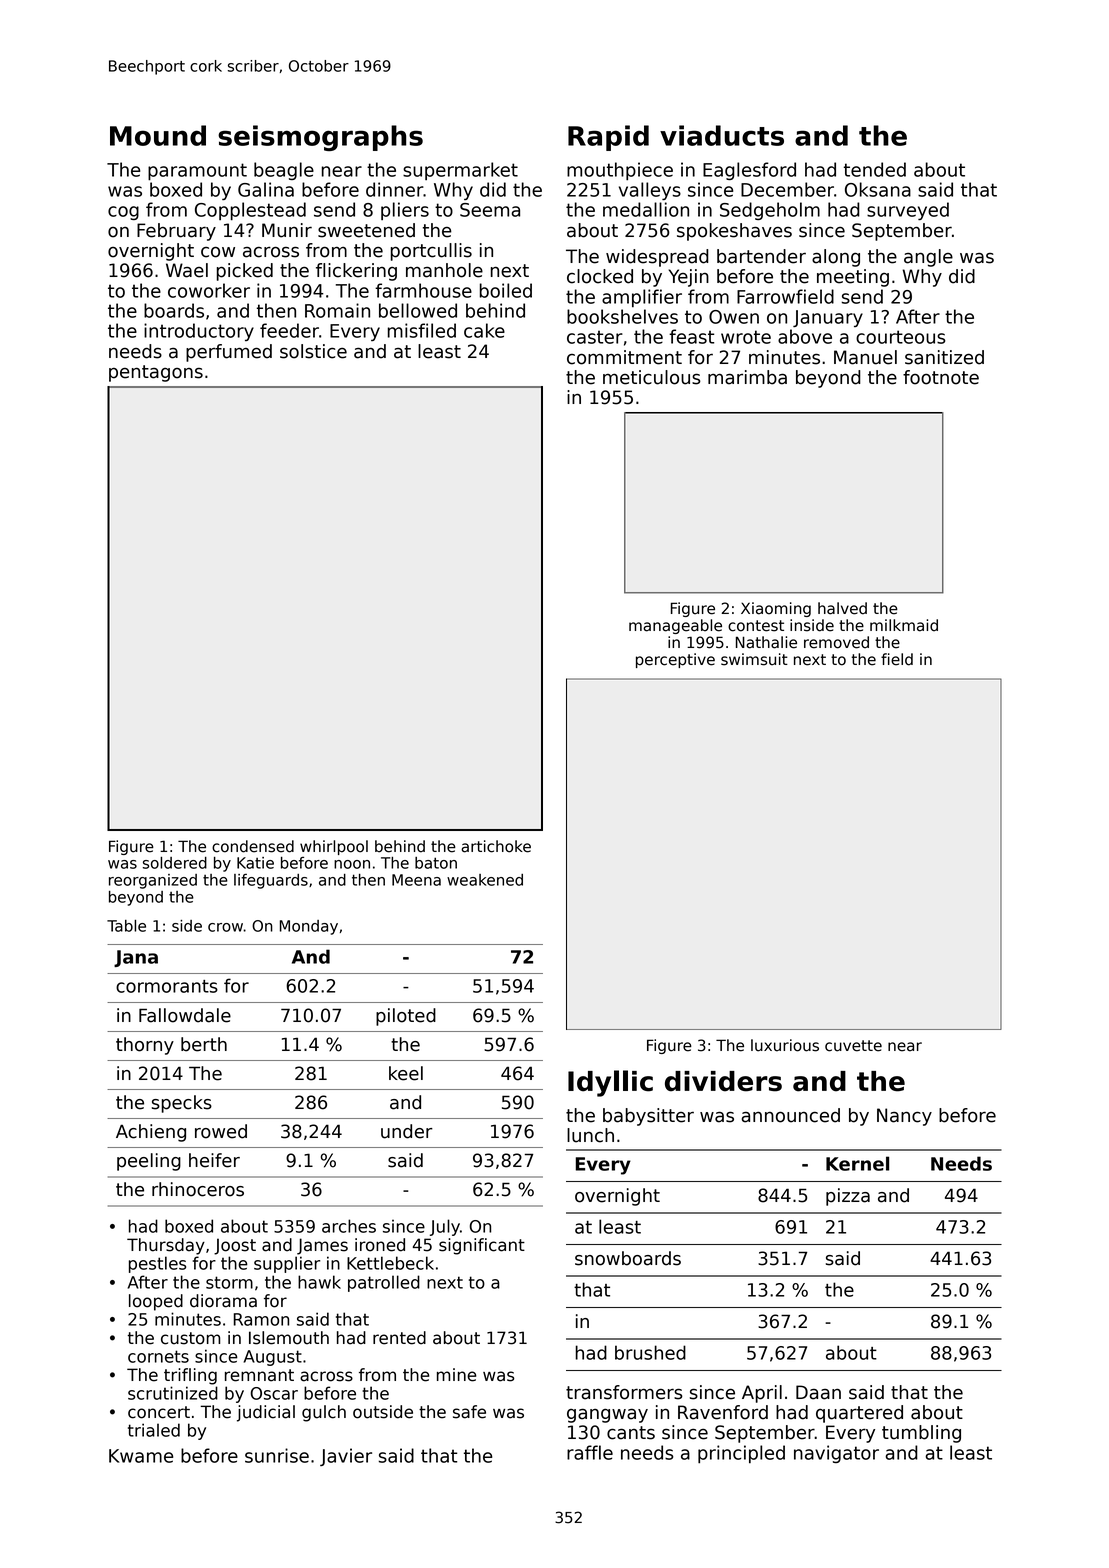 Image resolution: width=1109 pixels, height=1568 pixels. What do you see at coordinates (787, 189) in the page?
I see `December` at bounding box center [787, 189].
